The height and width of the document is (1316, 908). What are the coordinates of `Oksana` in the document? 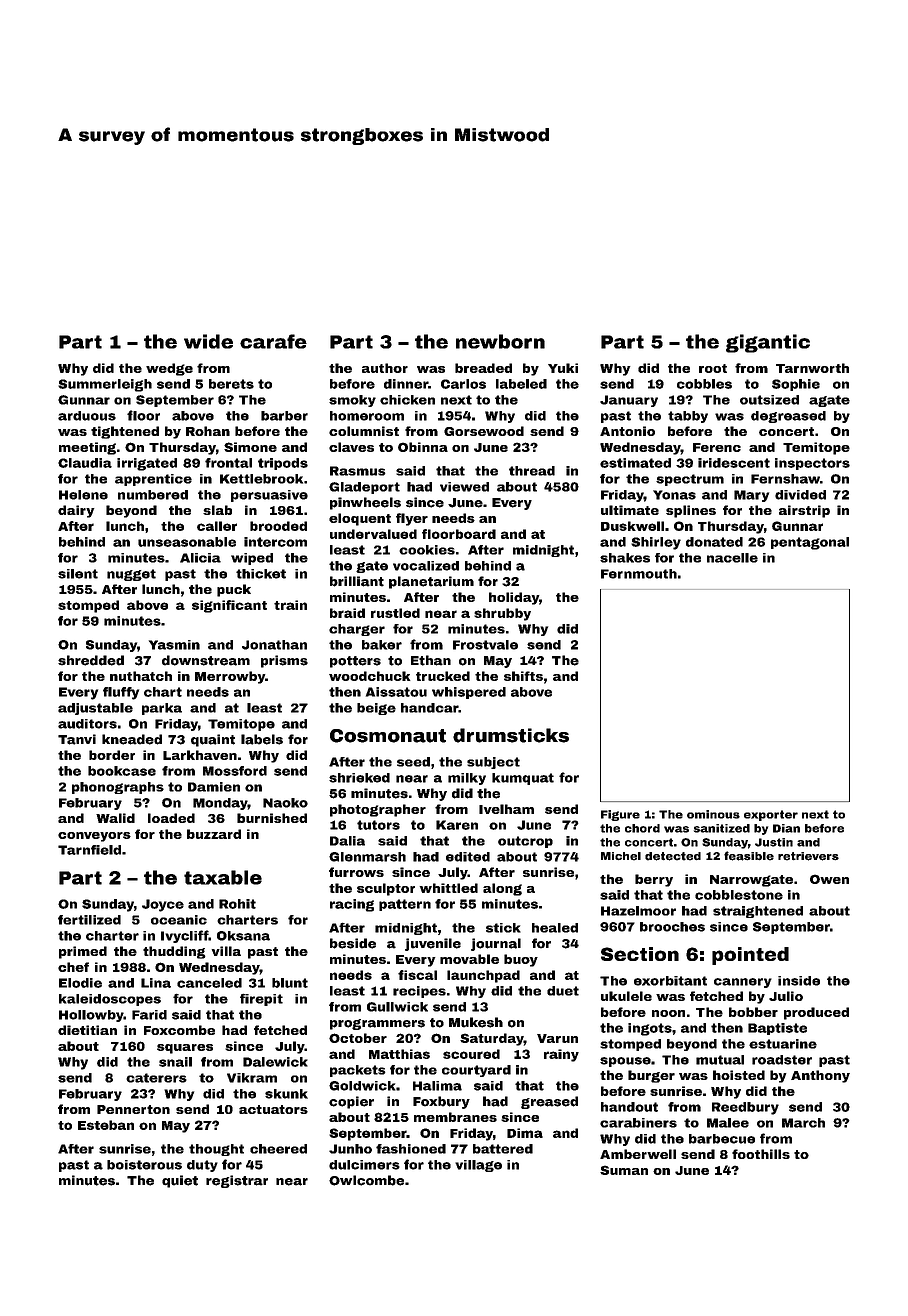 It's located at (243, 936).
